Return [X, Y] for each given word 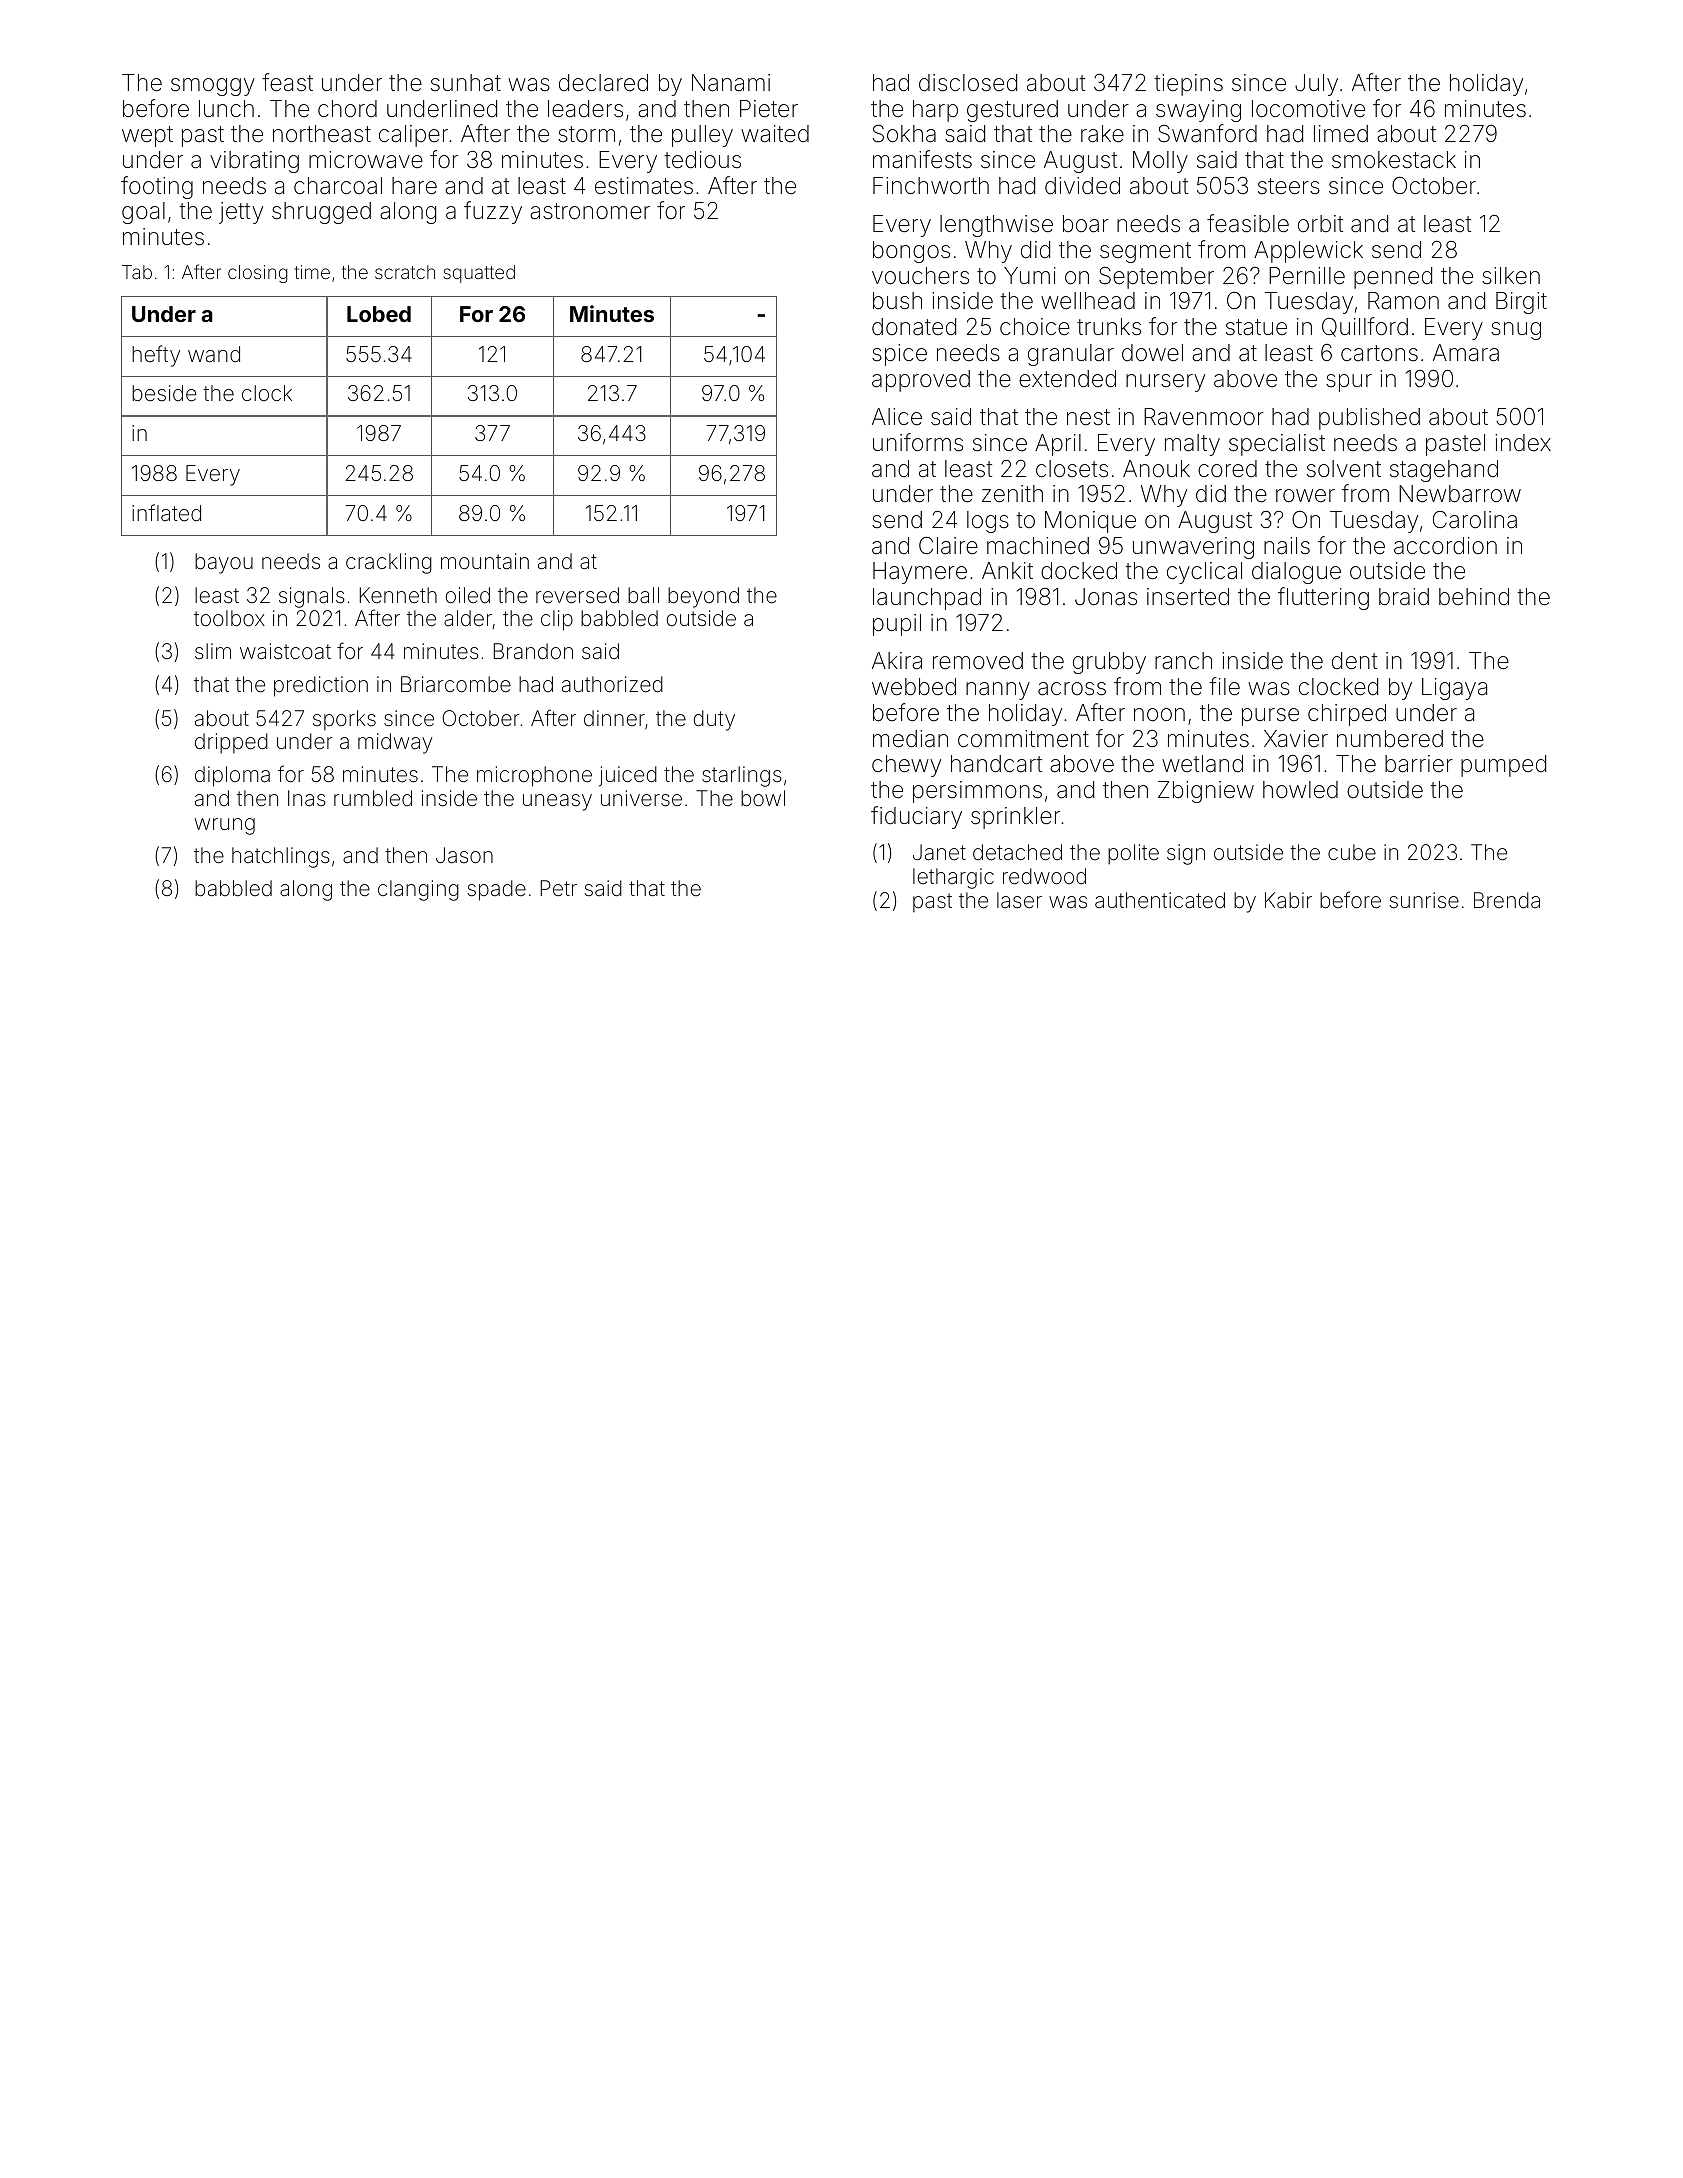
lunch [226, 108]
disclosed [968, 83]
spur [1349, 383]
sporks [344, 720]
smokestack [1394, 160]
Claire [948, 546]
